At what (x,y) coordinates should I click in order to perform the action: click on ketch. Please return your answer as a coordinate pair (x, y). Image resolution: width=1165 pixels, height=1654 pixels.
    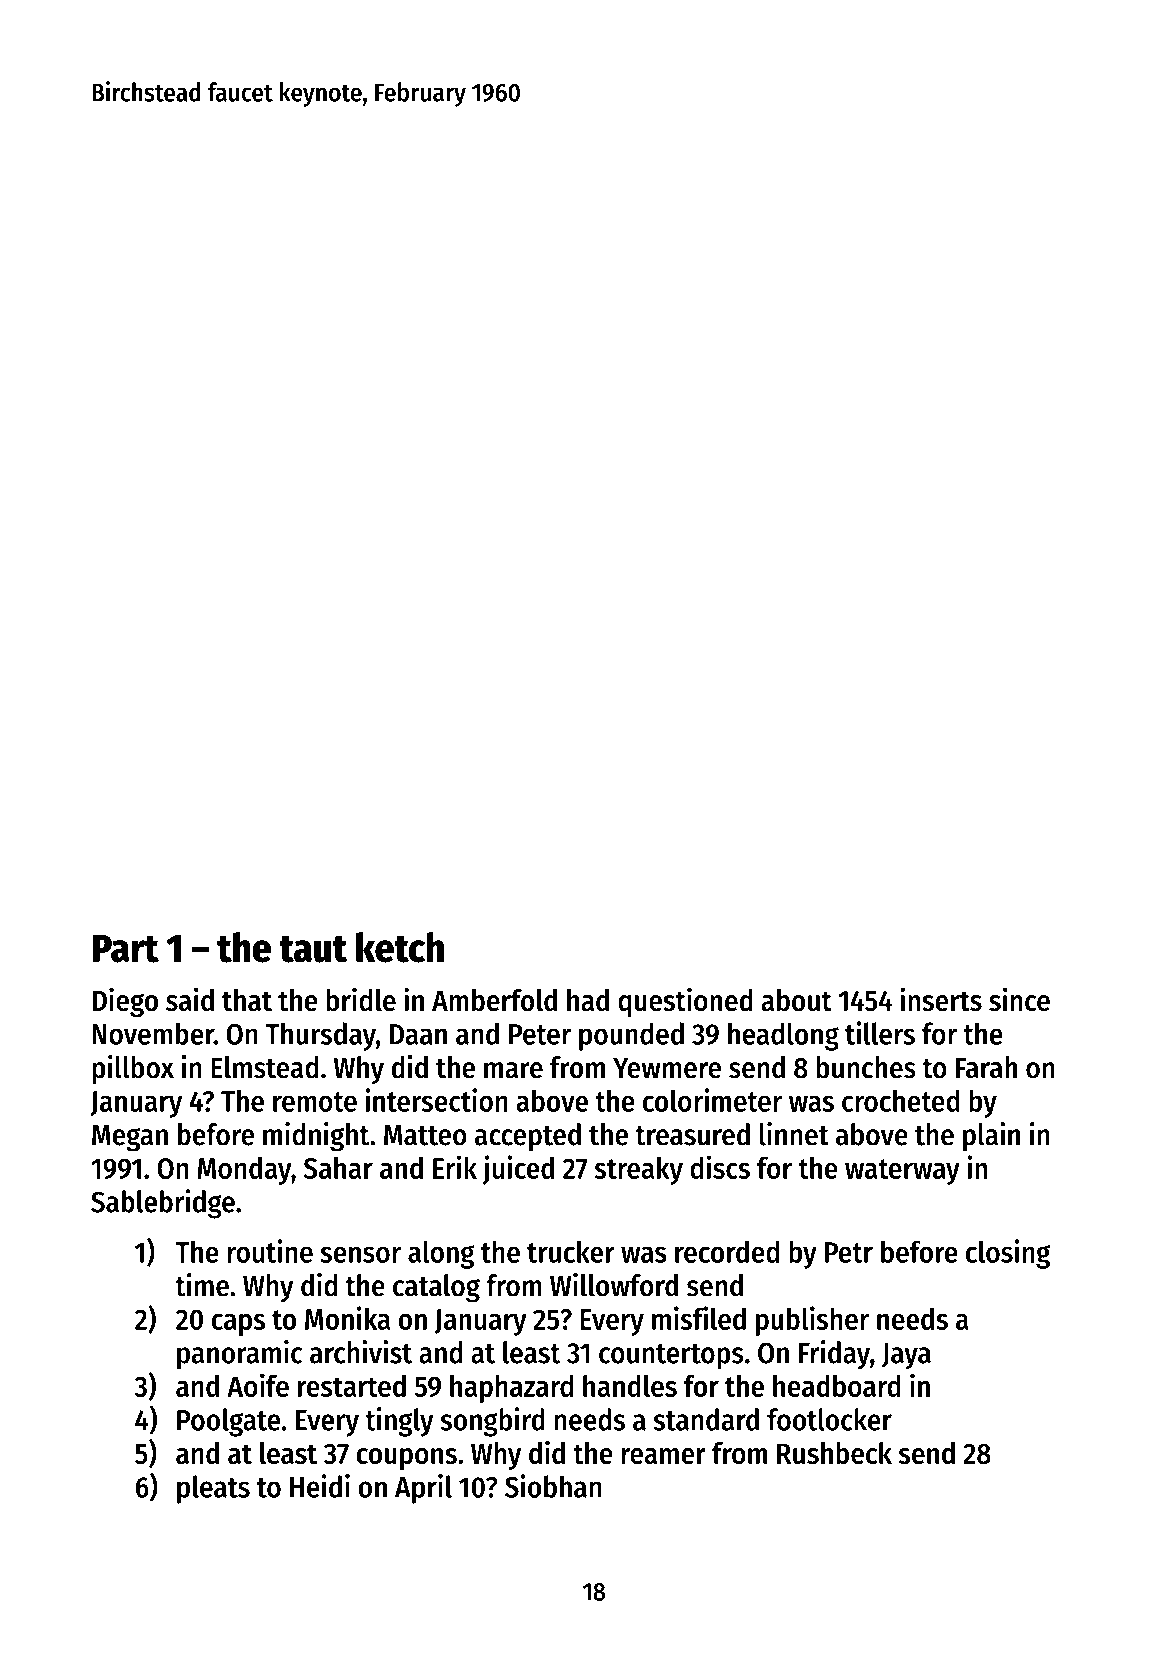
    Looking at the image, I should click on (400, 947).
